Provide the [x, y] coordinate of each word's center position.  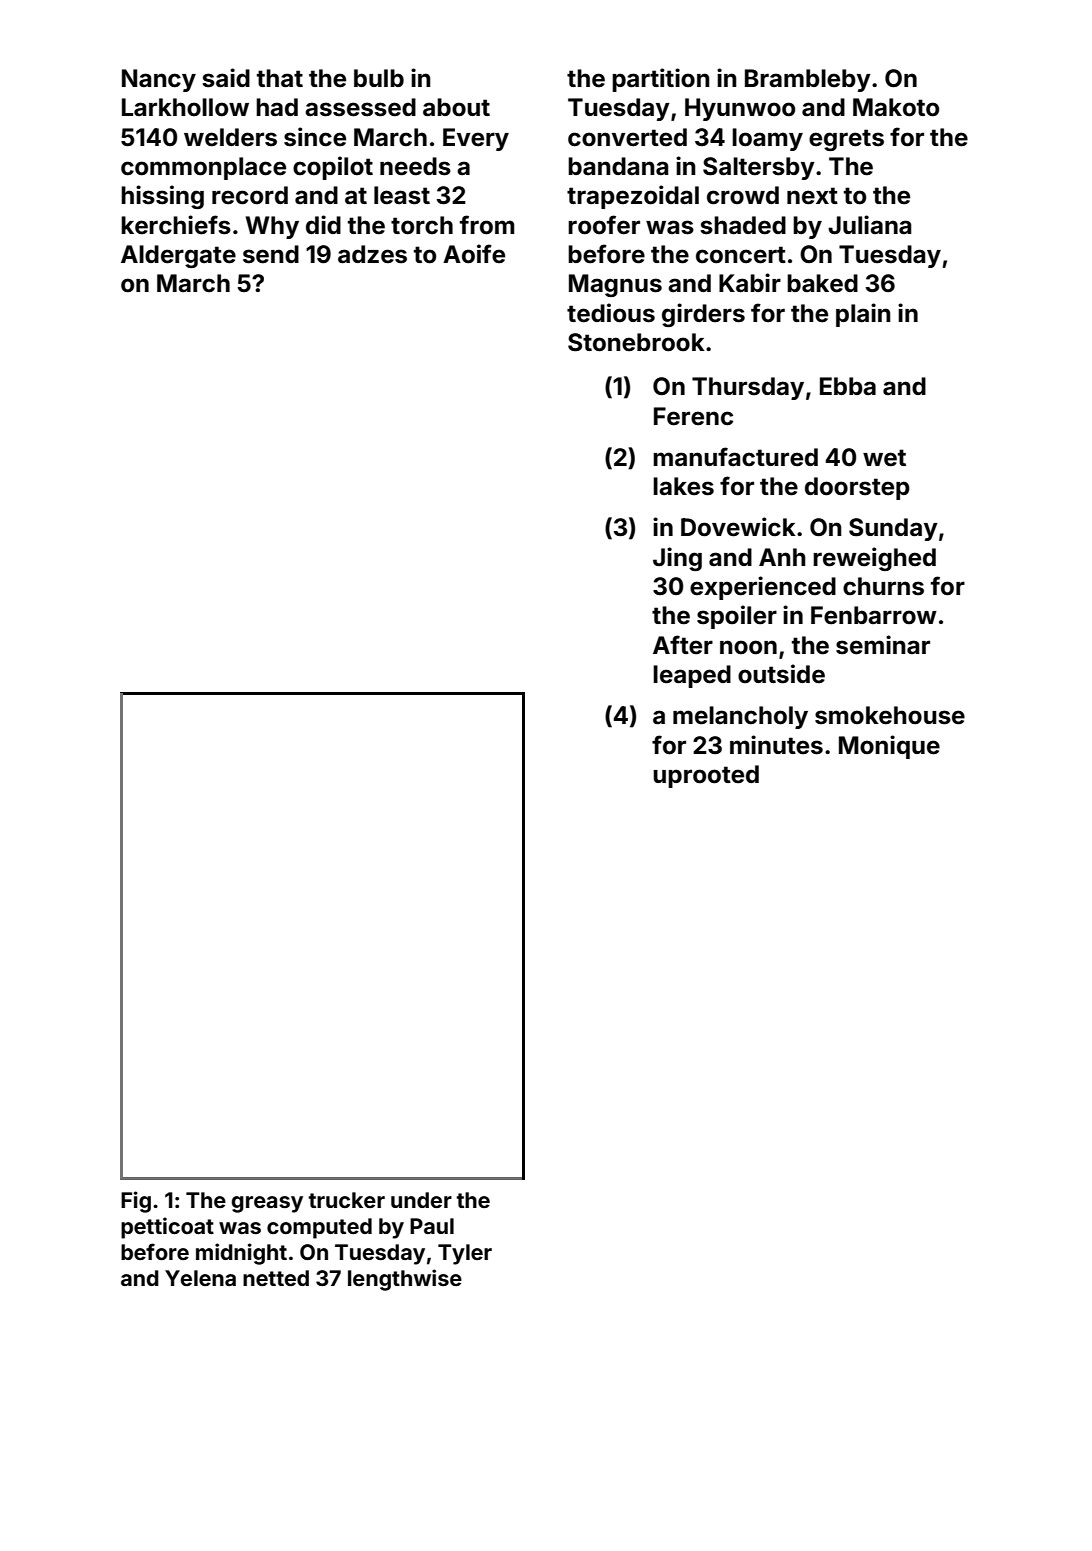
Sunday [893, 529]
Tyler [465, 1254]
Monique [889, 747]
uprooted [706, 776]
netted [276, 1278]
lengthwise [405, 1280]
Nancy [159, 80]
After [683, 645]
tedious [611, 313]
